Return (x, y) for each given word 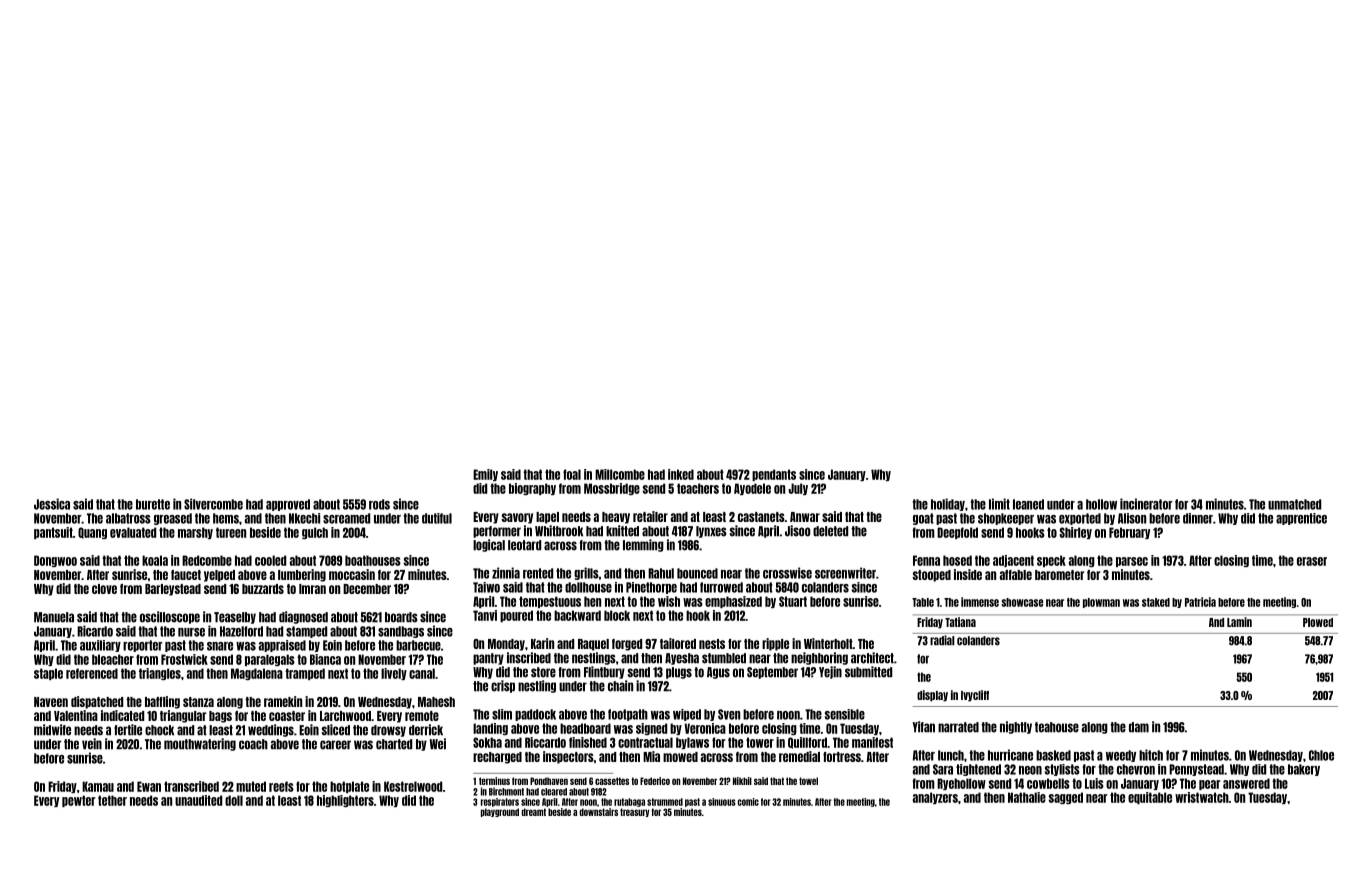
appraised (282, 646)
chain (620, 686)
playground (500, 812)
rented (538, 573)
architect (872, 658)
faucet (186, 575)
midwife (52, 730)
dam (1139, 727)
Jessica (52, 504)
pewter (78, 801)
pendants (774, 475)
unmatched (1294, 504)
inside (968, 574)
